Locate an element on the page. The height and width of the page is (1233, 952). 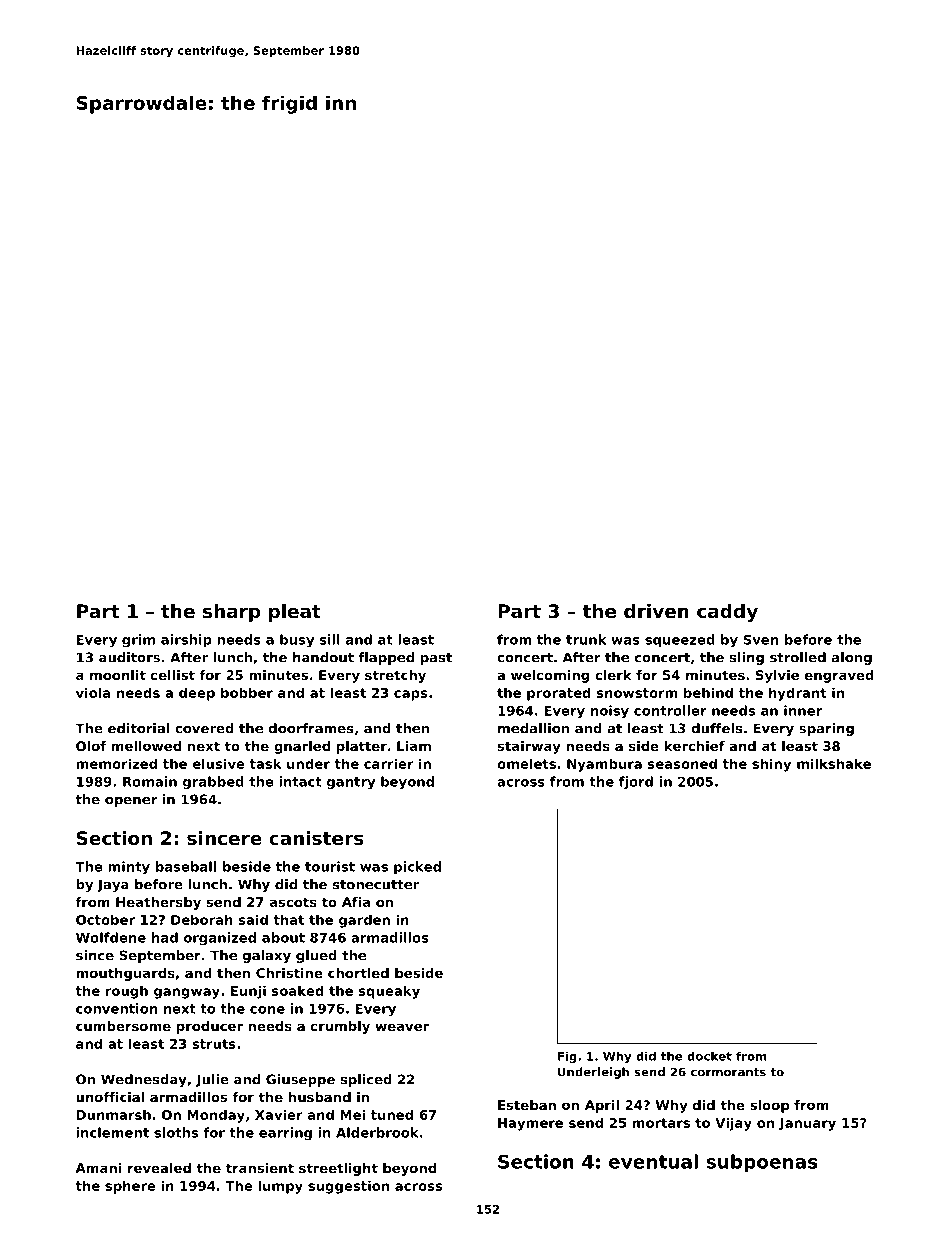
spliced is located at coordinates (366, 1080).
